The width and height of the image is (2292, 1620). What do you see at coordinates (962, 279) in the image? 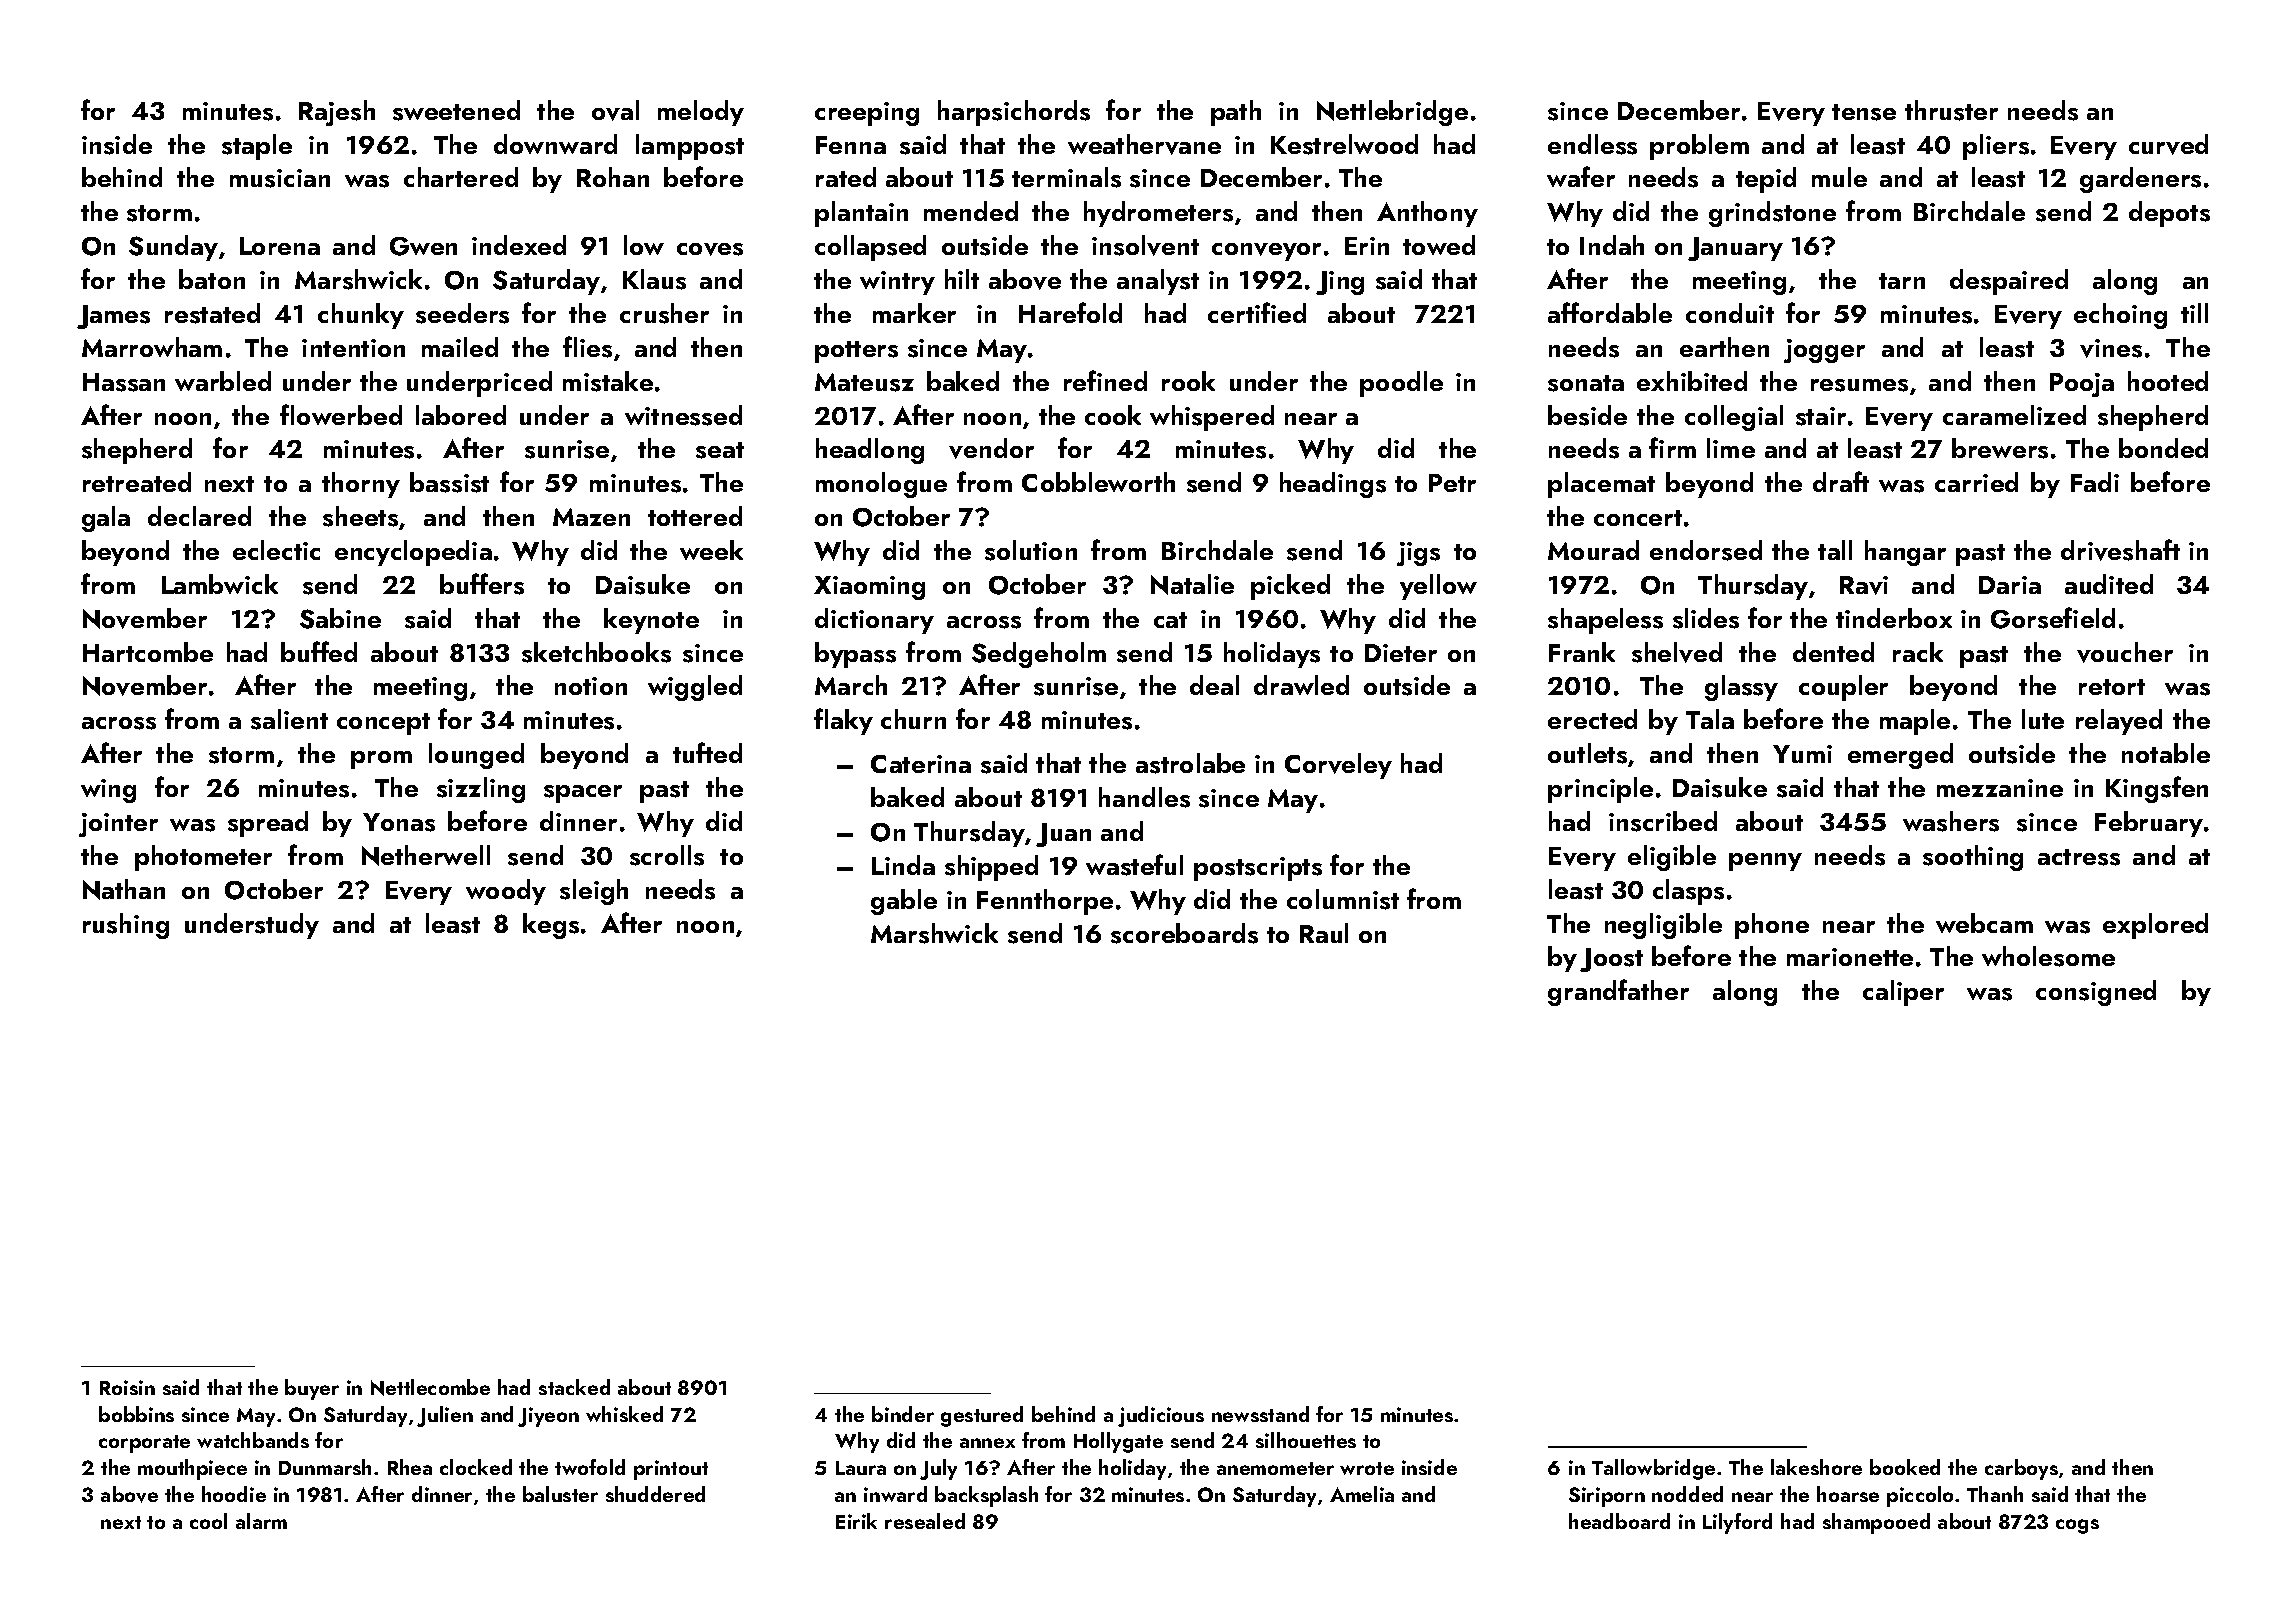
I see `hilt` at bounding box center [962, 279].
